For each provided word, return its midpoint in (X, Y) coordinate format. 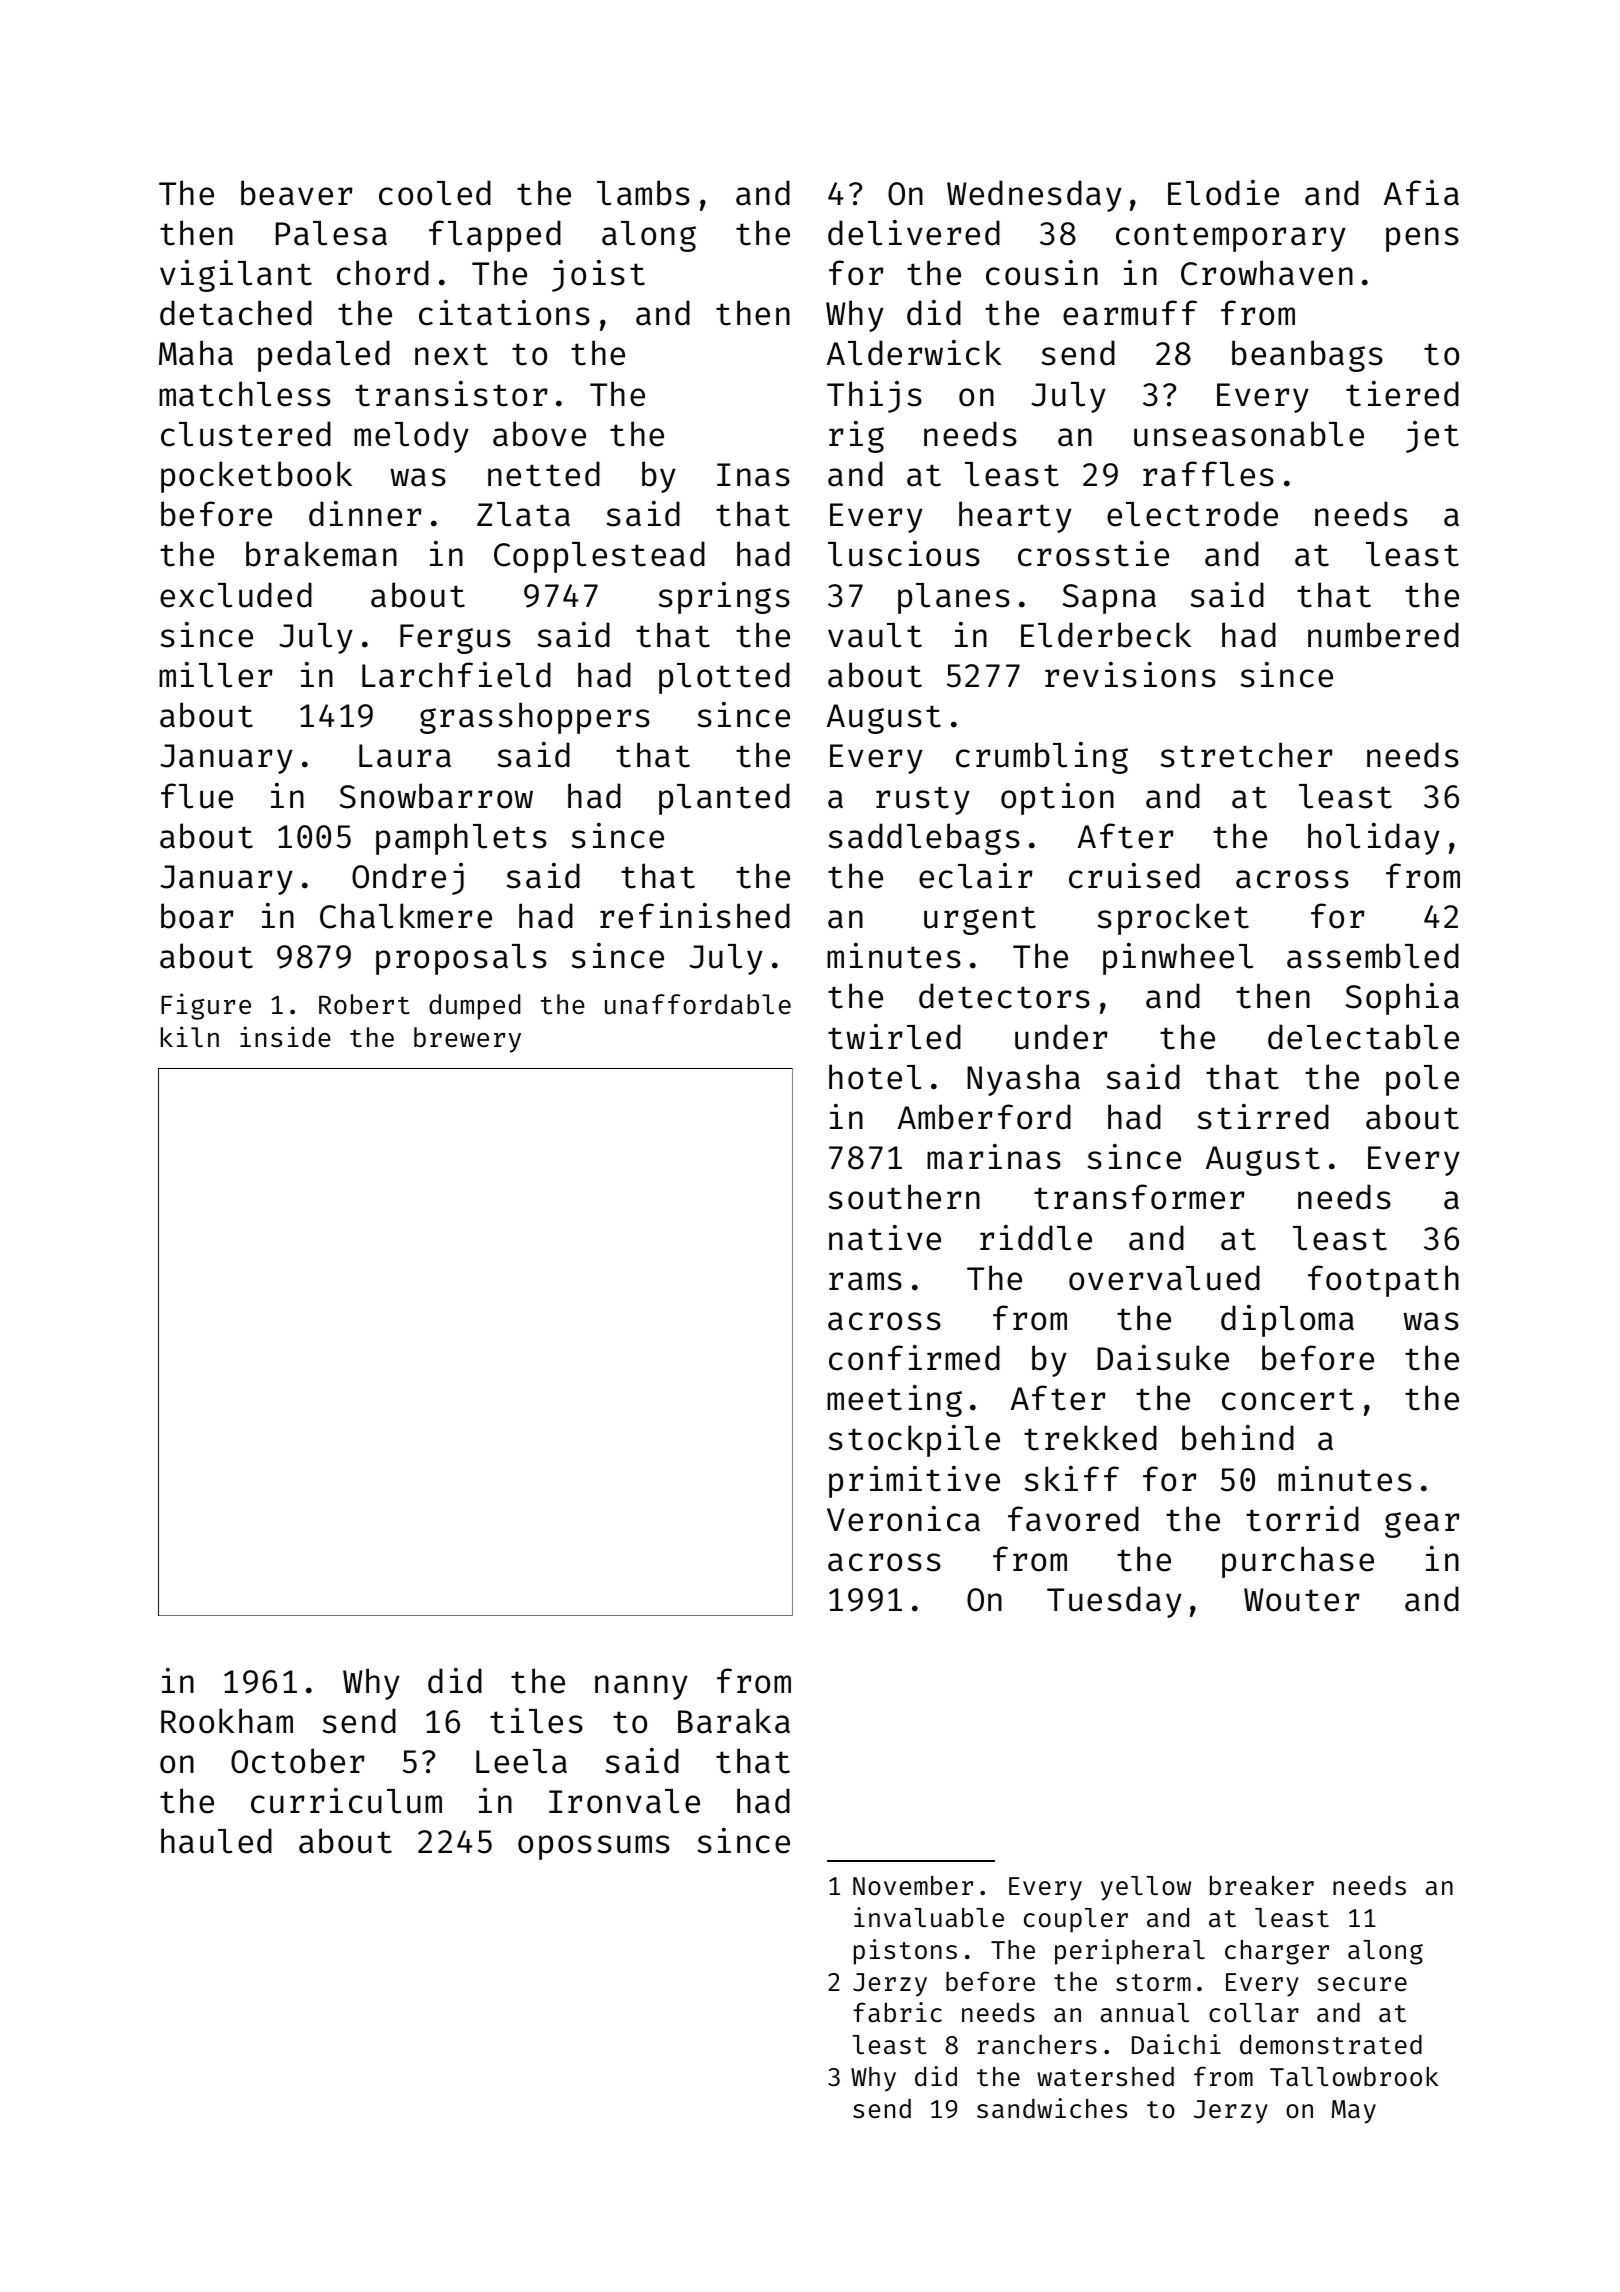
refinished (695, 916)
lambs (643, 193)
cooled (435, 193)
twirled (894, 1037)
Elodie (1223, 193)
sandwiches (1052, 2108)
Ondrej (408, 879)
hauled (216, 1841)
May (1354, 2112)
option (1057, 799)
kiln (190, 1037)
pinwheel (1178, 959)
